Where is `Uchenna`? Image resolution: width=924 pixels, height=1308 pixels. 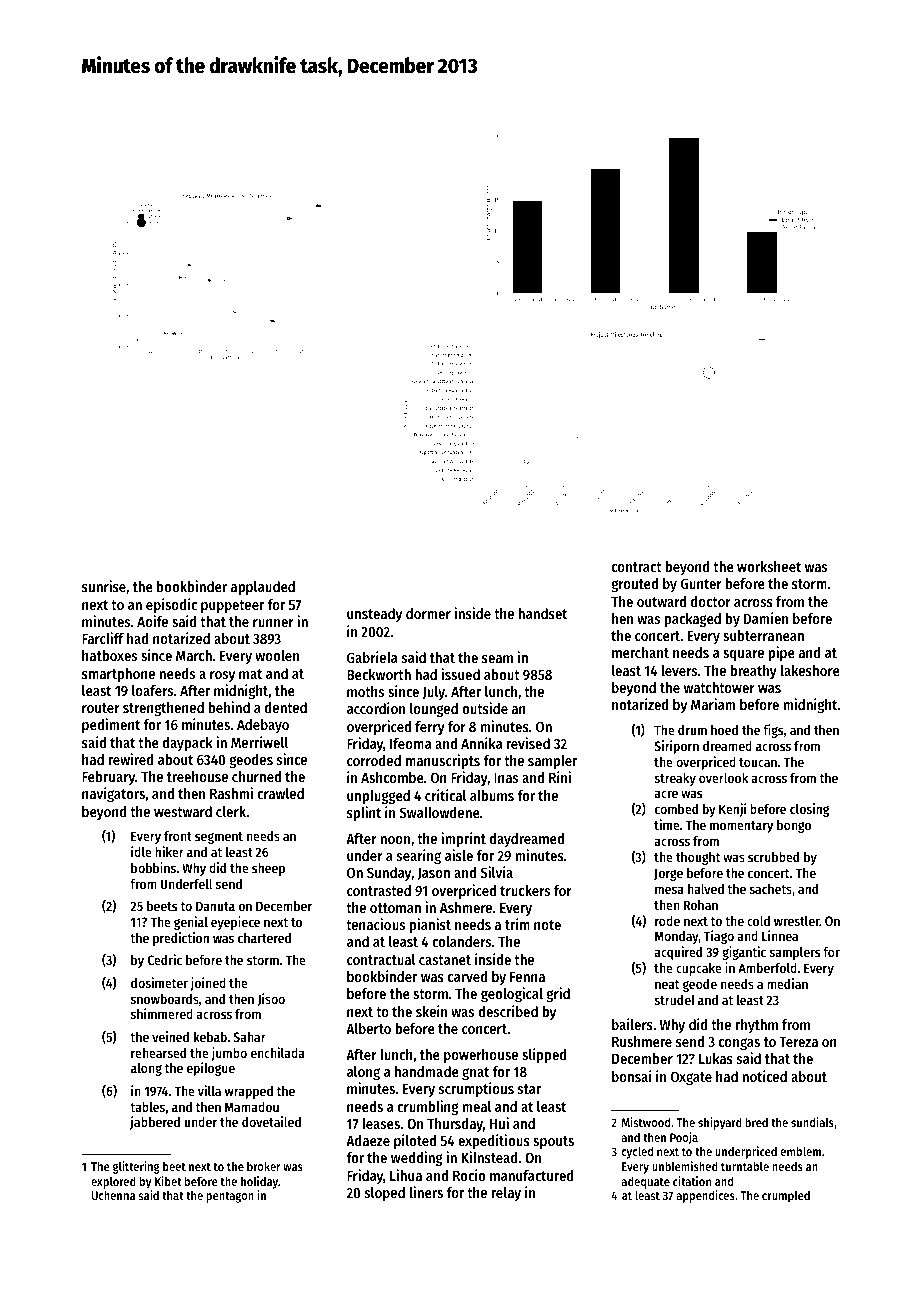
Uchenna is located at coordinates (113, 1195).
